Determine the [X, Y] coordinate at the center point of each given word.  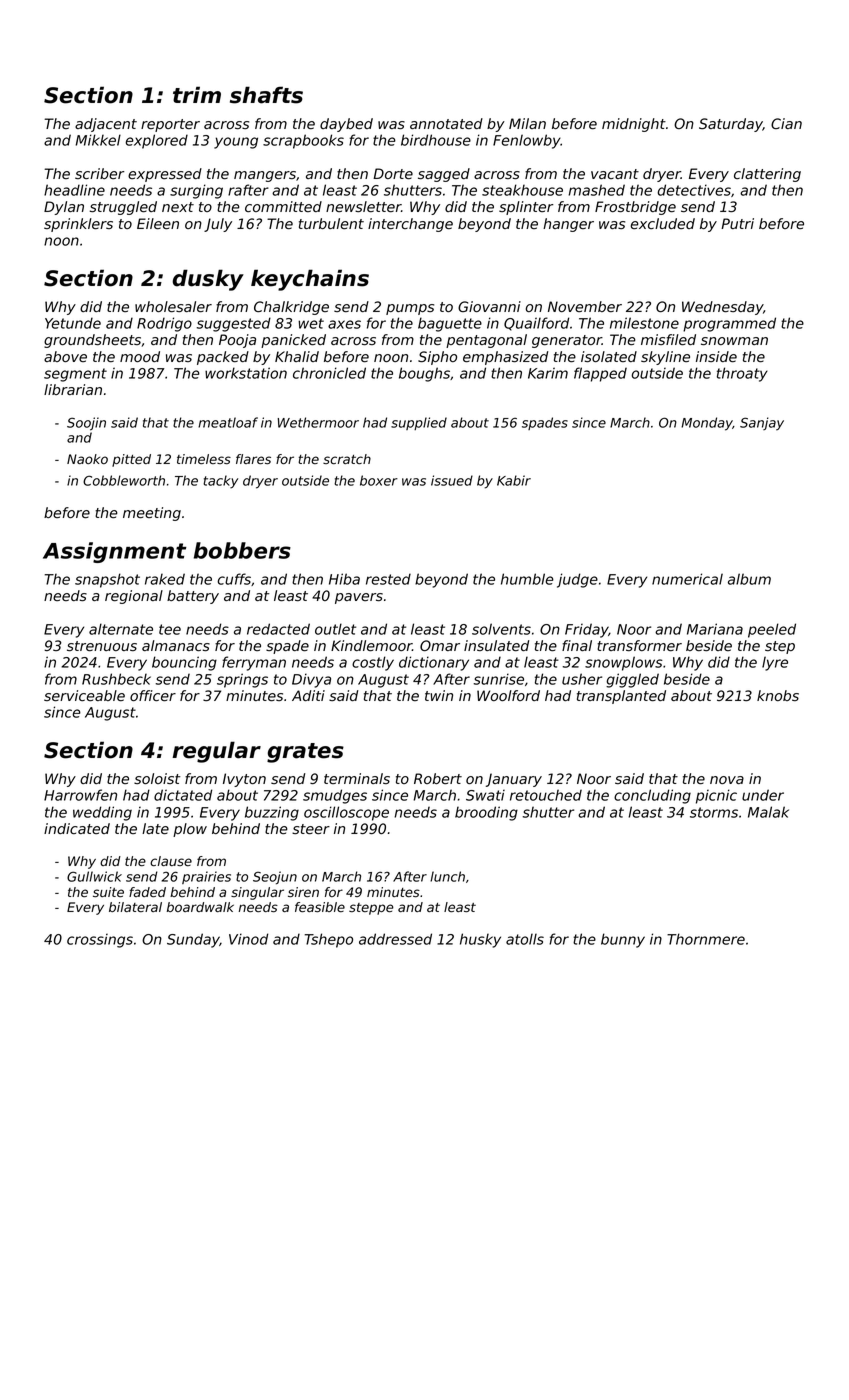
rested [388, 579]
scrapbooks [303, 141]
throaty [742, 374]
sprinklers [78, 225]
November [585, 307]
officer [153, 696]
